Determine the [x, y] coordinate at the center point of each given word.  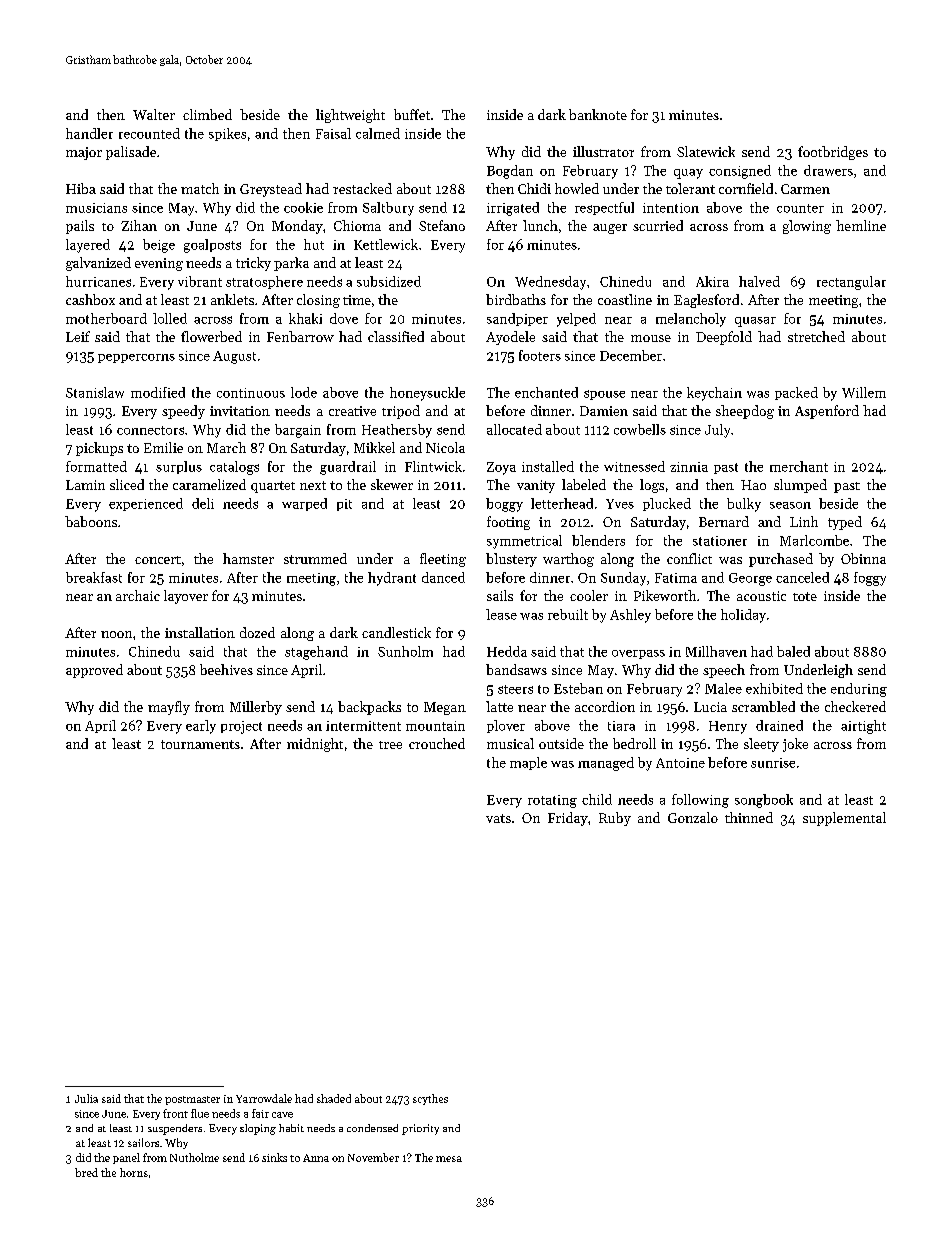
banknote [598, 114]
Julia [86, 1098]
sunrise [773, 763]
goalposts [212, 246]
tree [390, 745]
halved [759, 281]
